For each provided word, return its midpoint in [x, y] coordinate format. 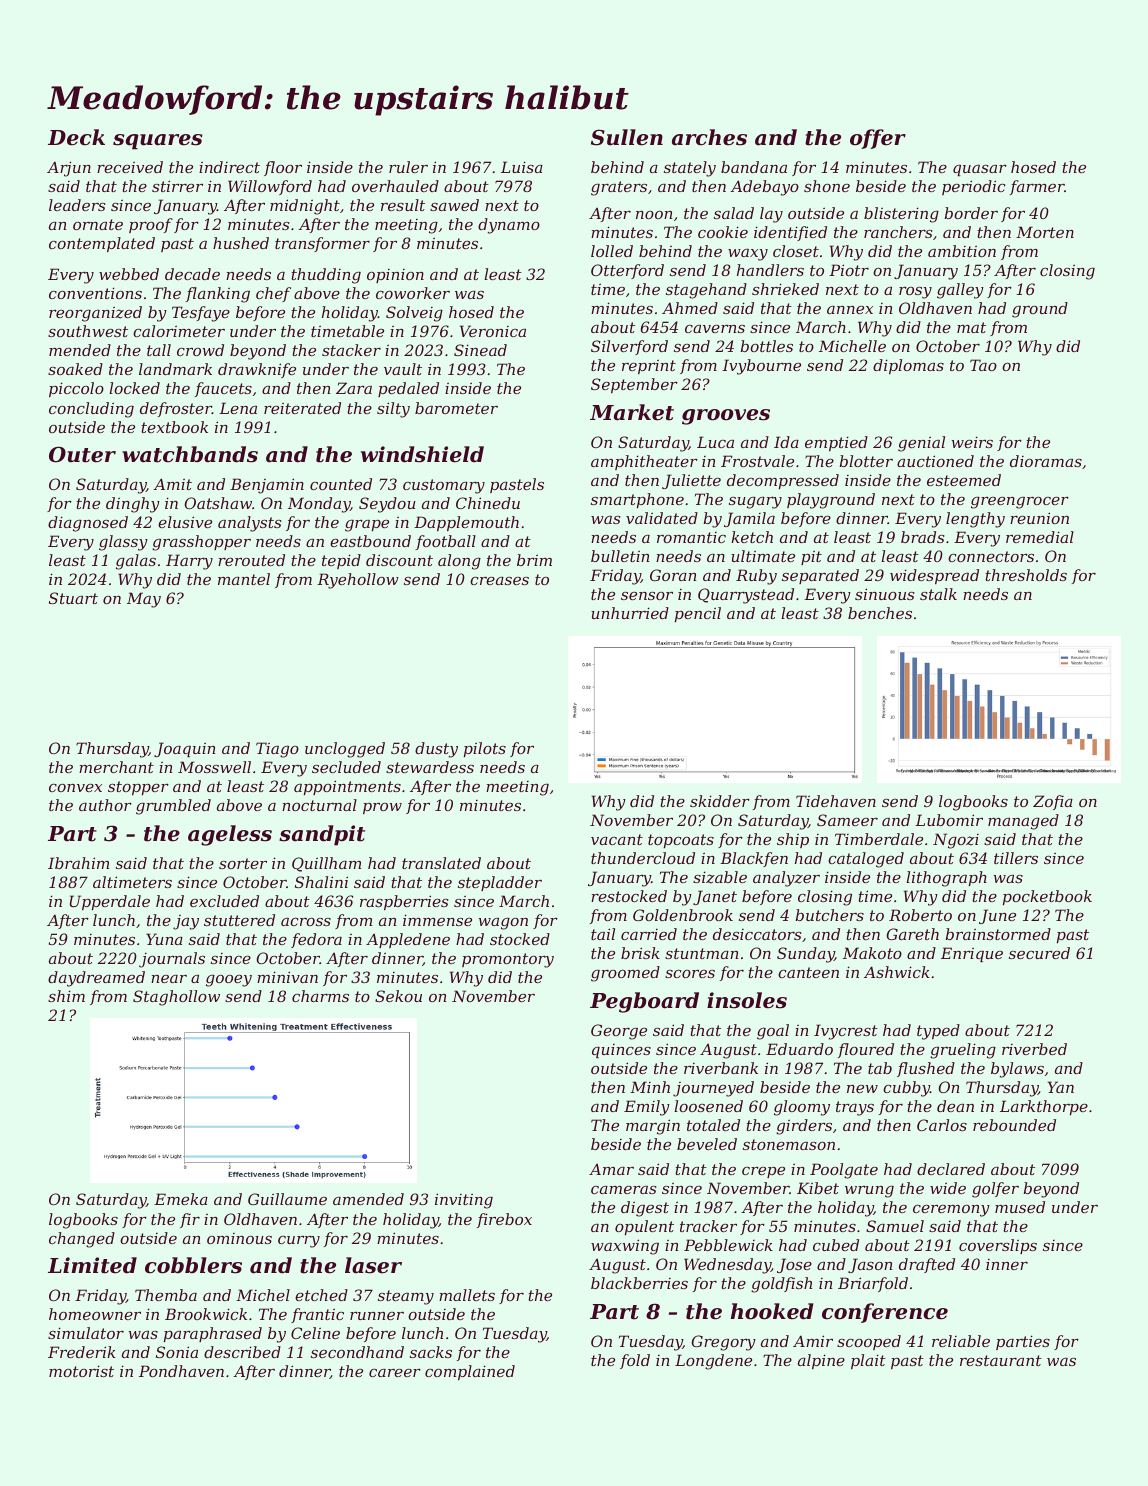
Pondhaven [181, 1371]
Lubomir [949, 820]
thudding [326, 276]
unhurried [630, 613]
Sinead [480, 350]
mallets [467, 1295]
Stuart [73, 598]
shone [827, 186]
